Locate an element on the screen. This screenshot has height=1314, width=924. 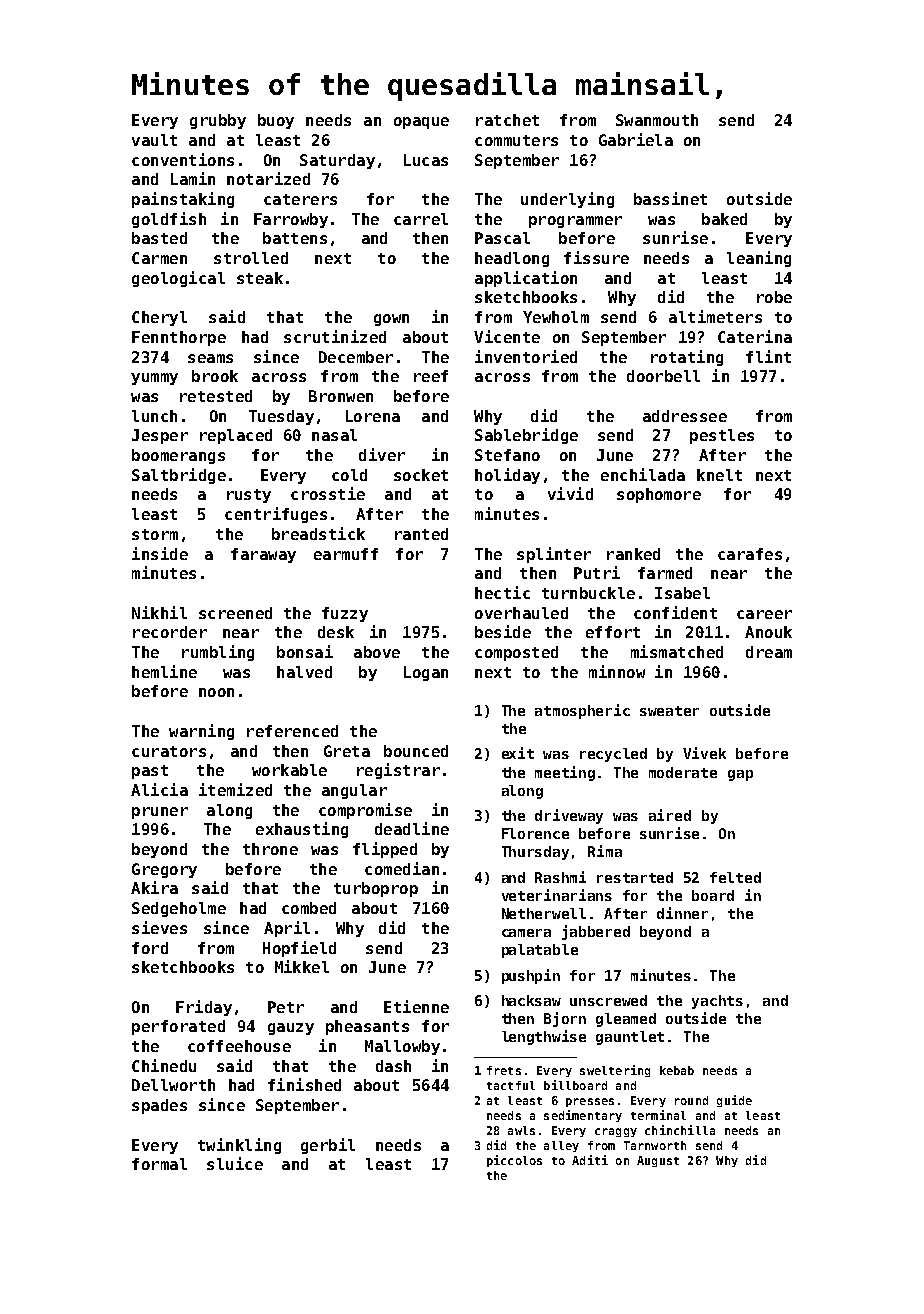
carrel is located at coordinates (421, 219).
